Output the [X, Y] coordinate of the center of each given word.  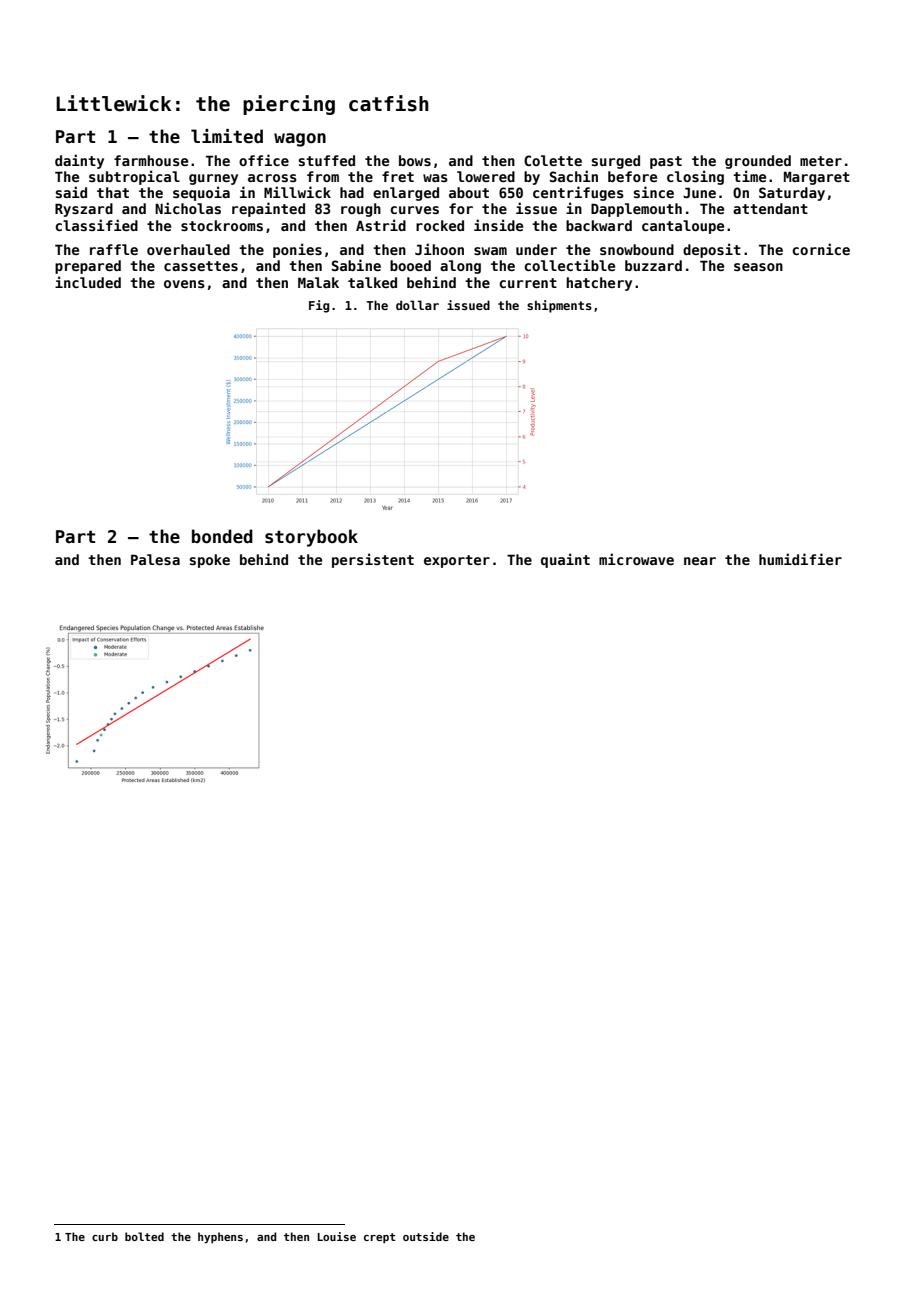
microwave [636, 559]
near [700, 561]
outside [426, 1236]
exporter [457, 561]
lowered [486, 176]
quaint [565, 560]
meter [821, 161]
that [113, 192]
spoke [210, 561]
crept [379, 1238]
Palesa [155, 559]
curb [105, 1236]
